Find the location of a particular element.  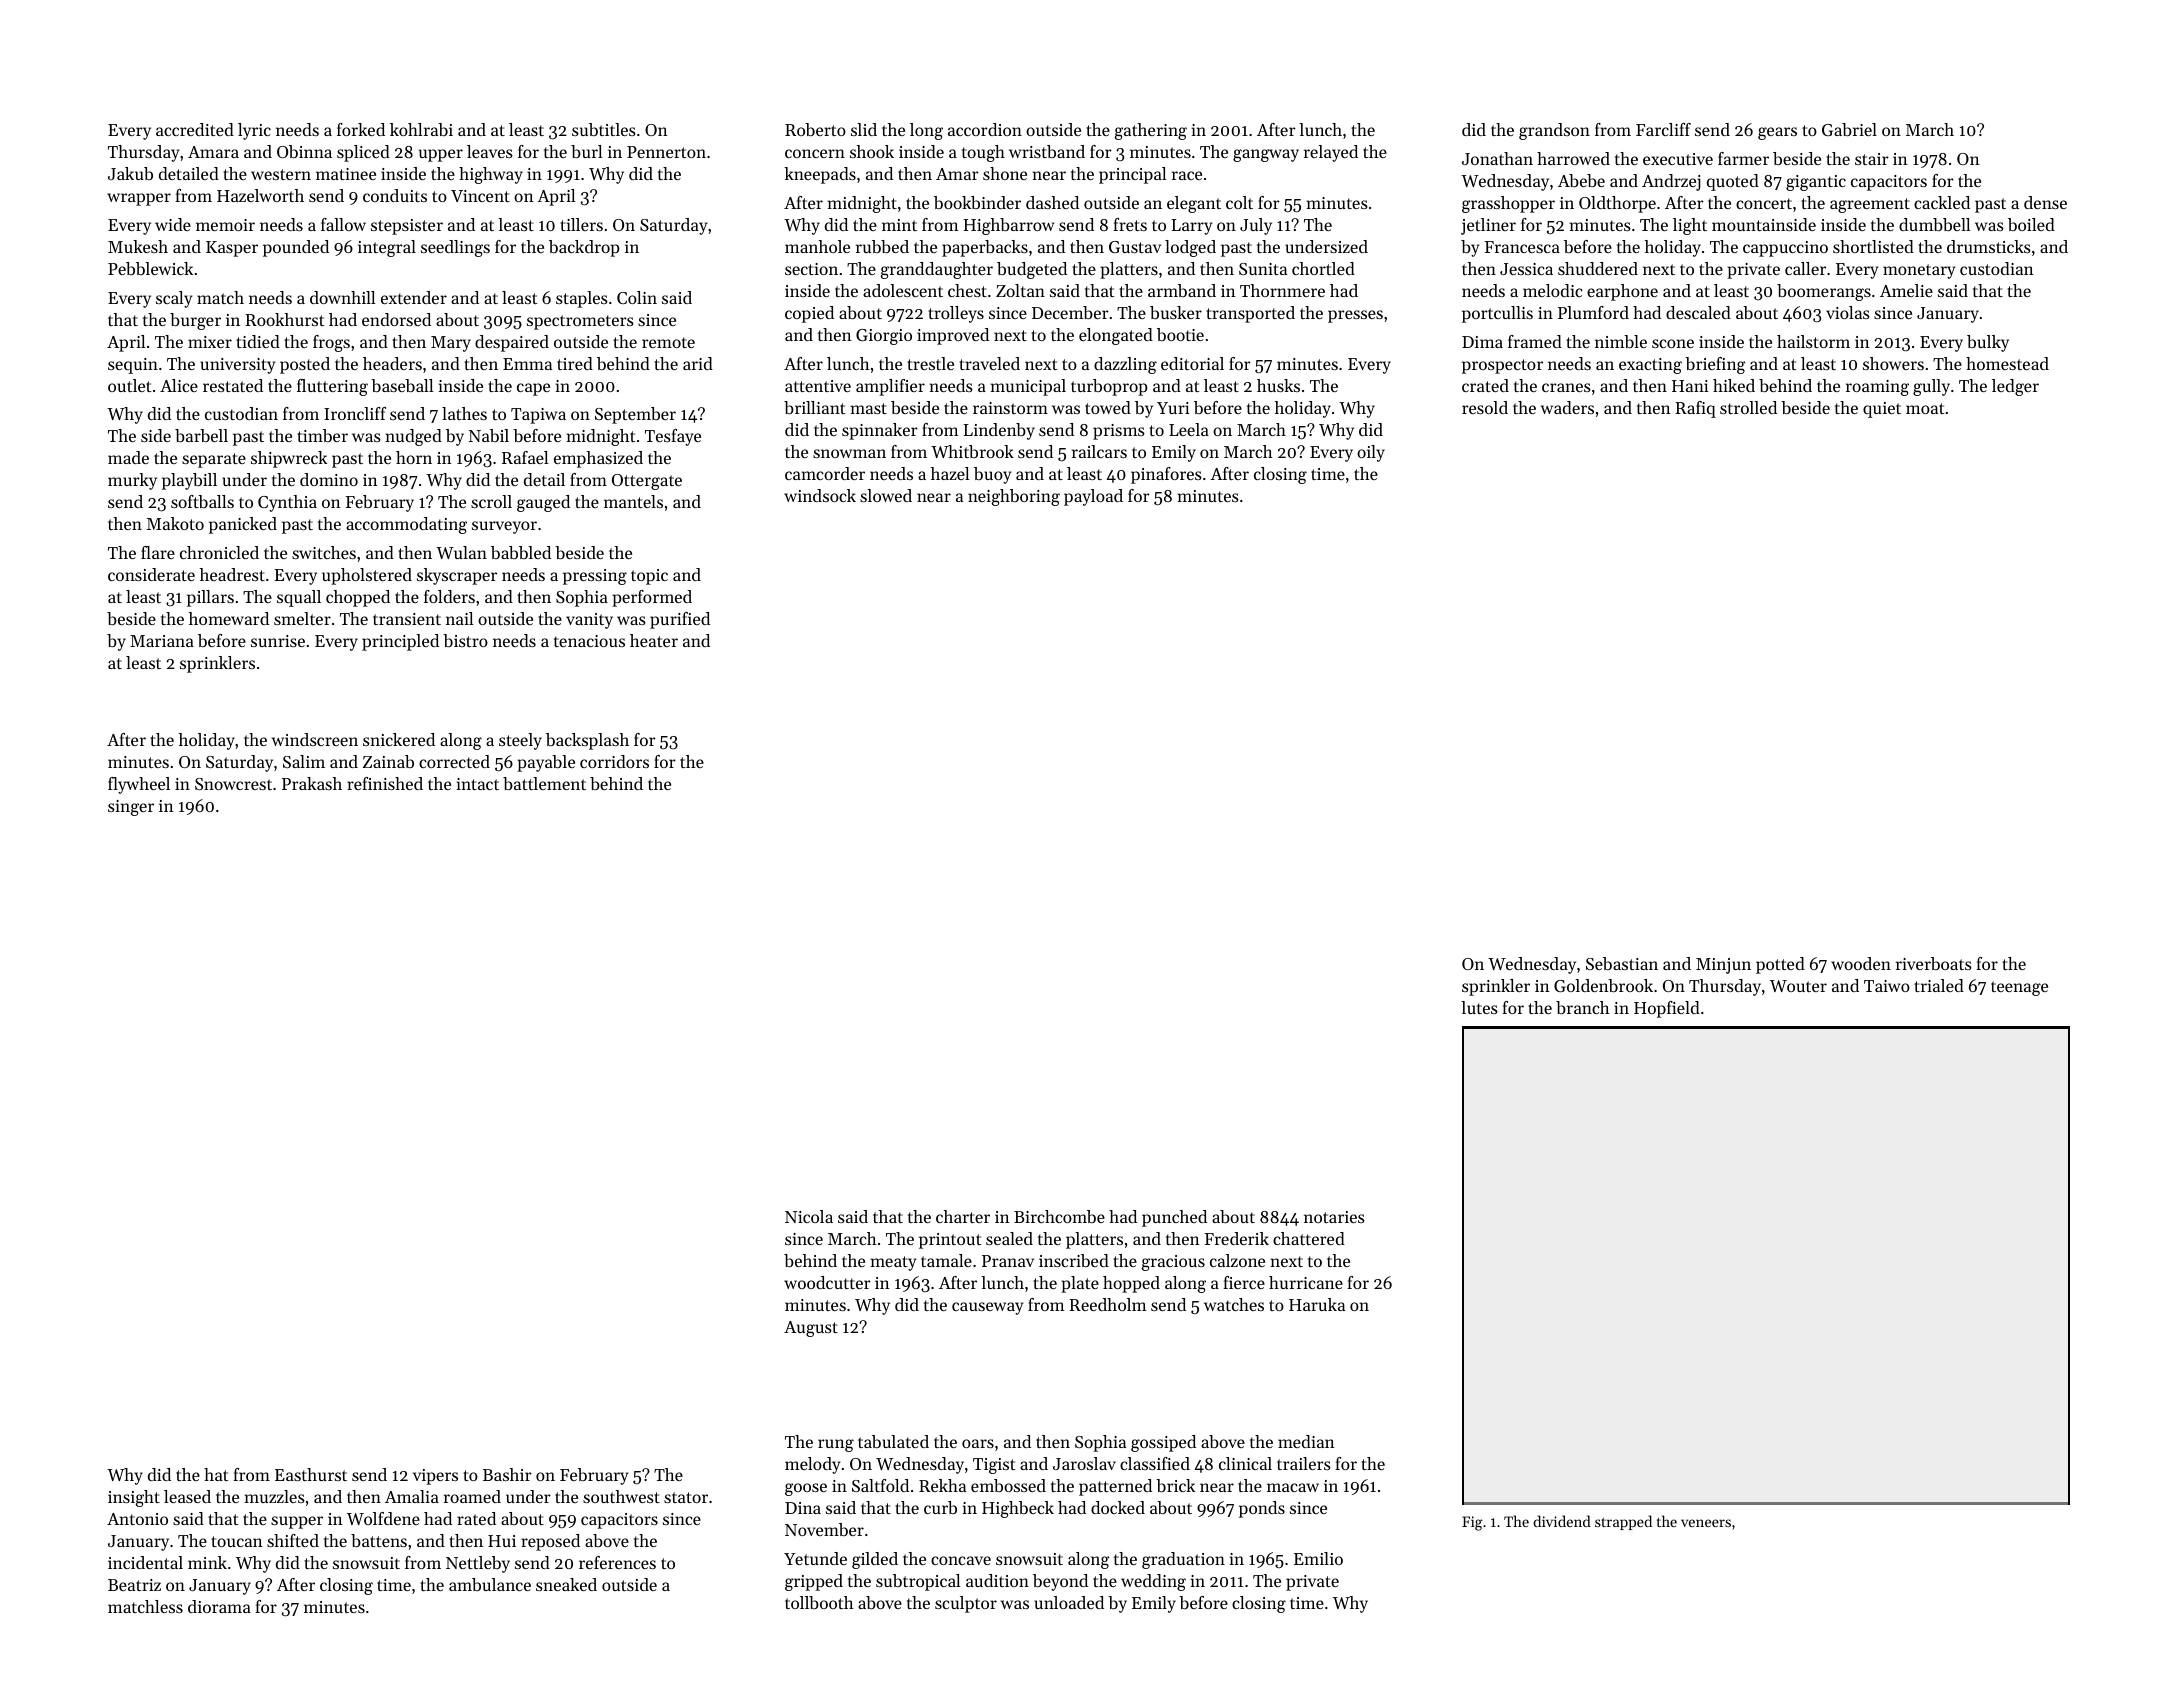

agreement is located at coordinates (1870, 205).
